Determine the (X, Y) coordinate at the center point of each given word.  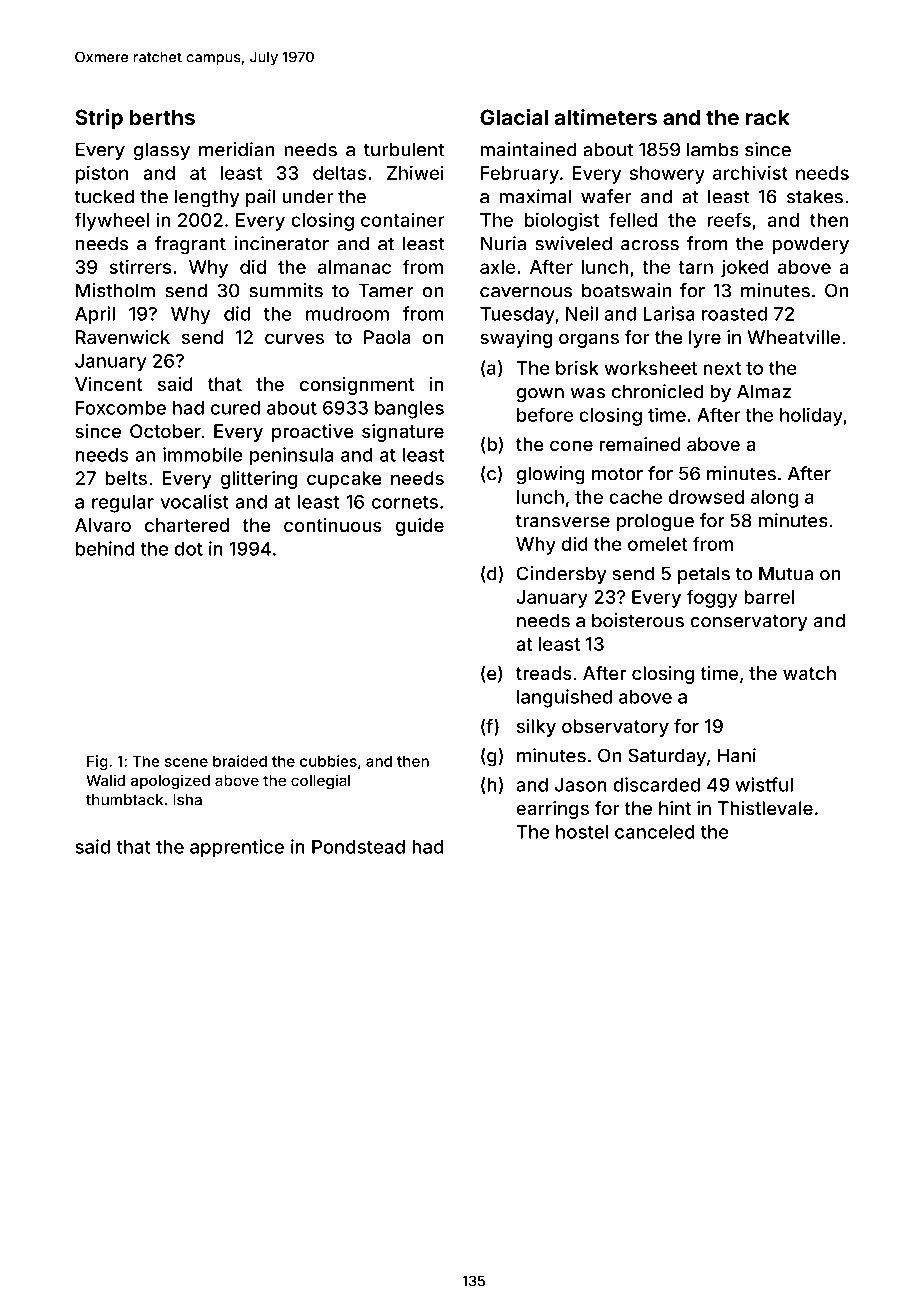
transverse (563, 521)
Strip (99, 119)
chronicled (658, 391)
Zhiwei (415, 172)
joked (745, 268)
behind (105, 548)
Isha (187, 800)
